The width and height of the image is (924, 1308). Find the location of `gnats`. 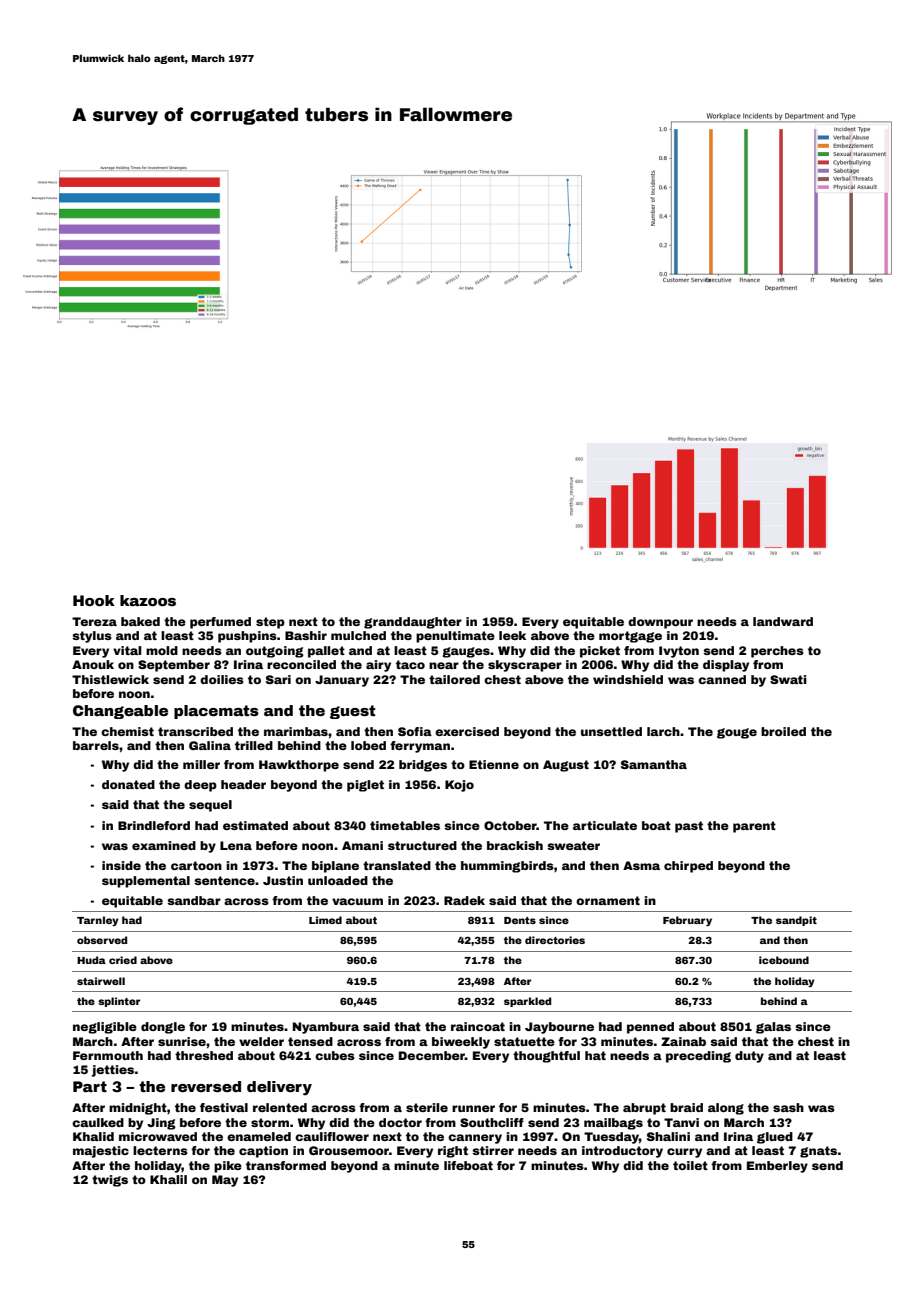

gnats is located at coordinates (818, 1152).
